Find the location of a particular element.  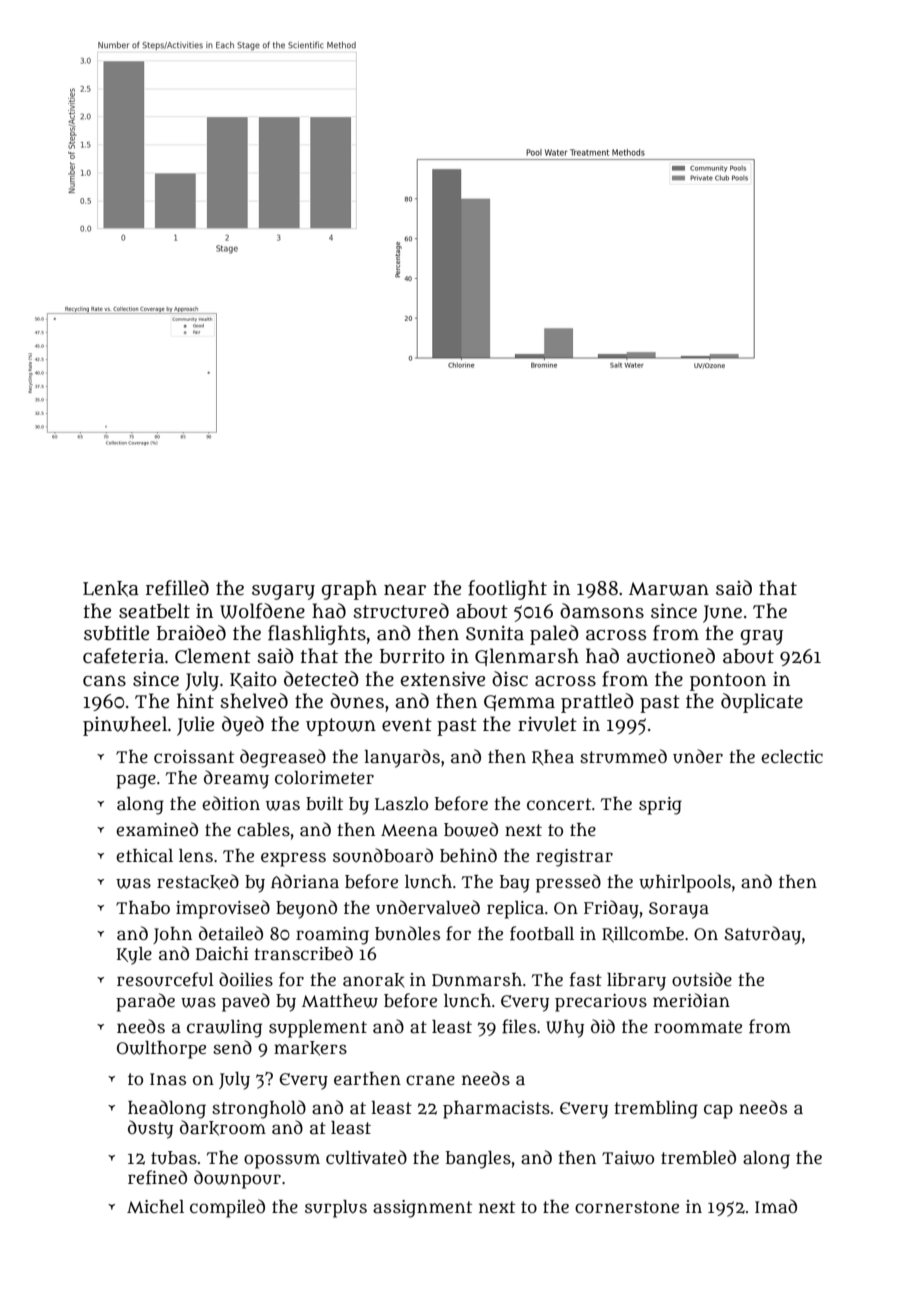

Soraya is located at coordinates (679, 910).
